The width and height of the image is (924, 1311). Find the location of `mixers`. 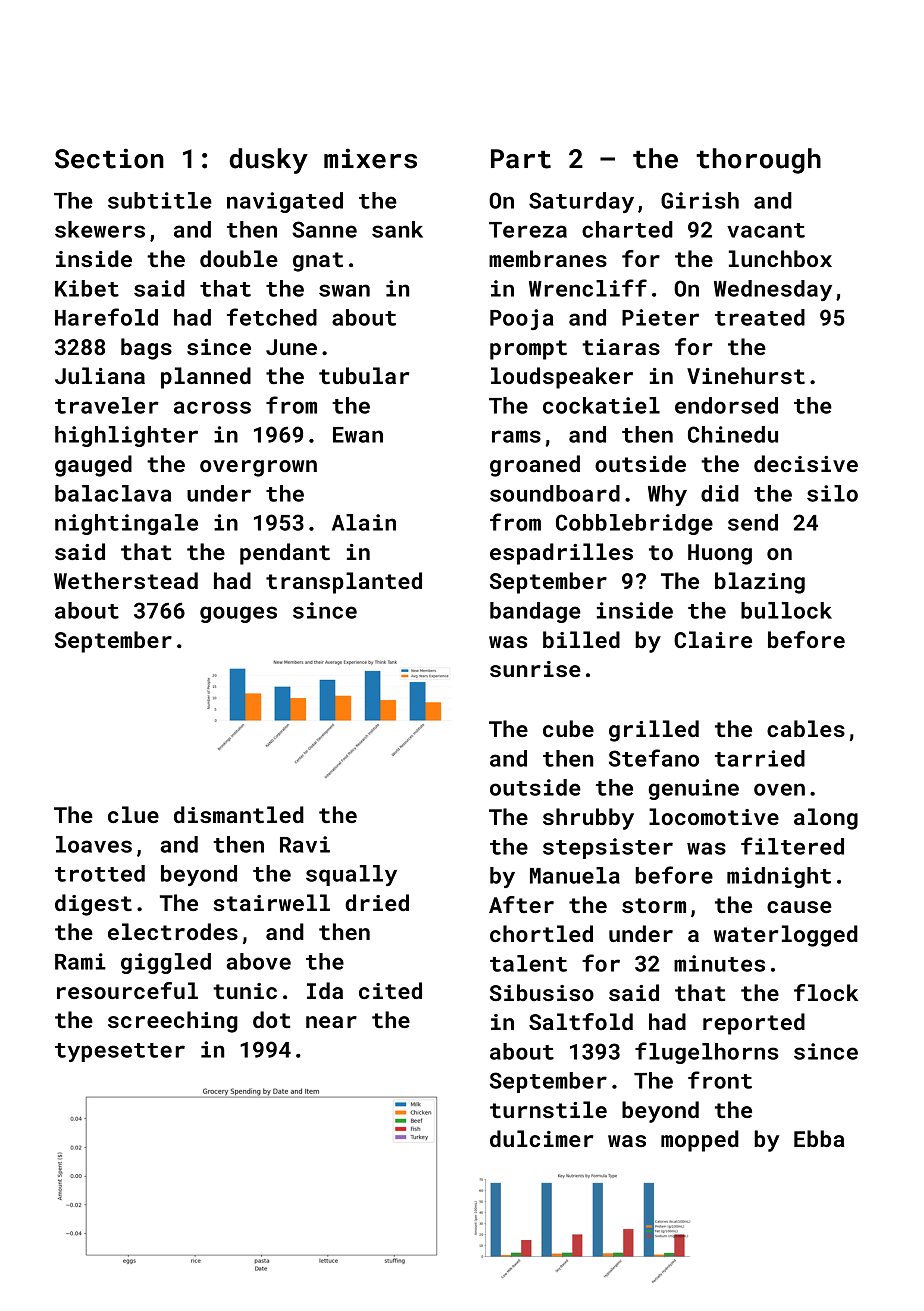

mixers is located at coordinates (370, 158).
